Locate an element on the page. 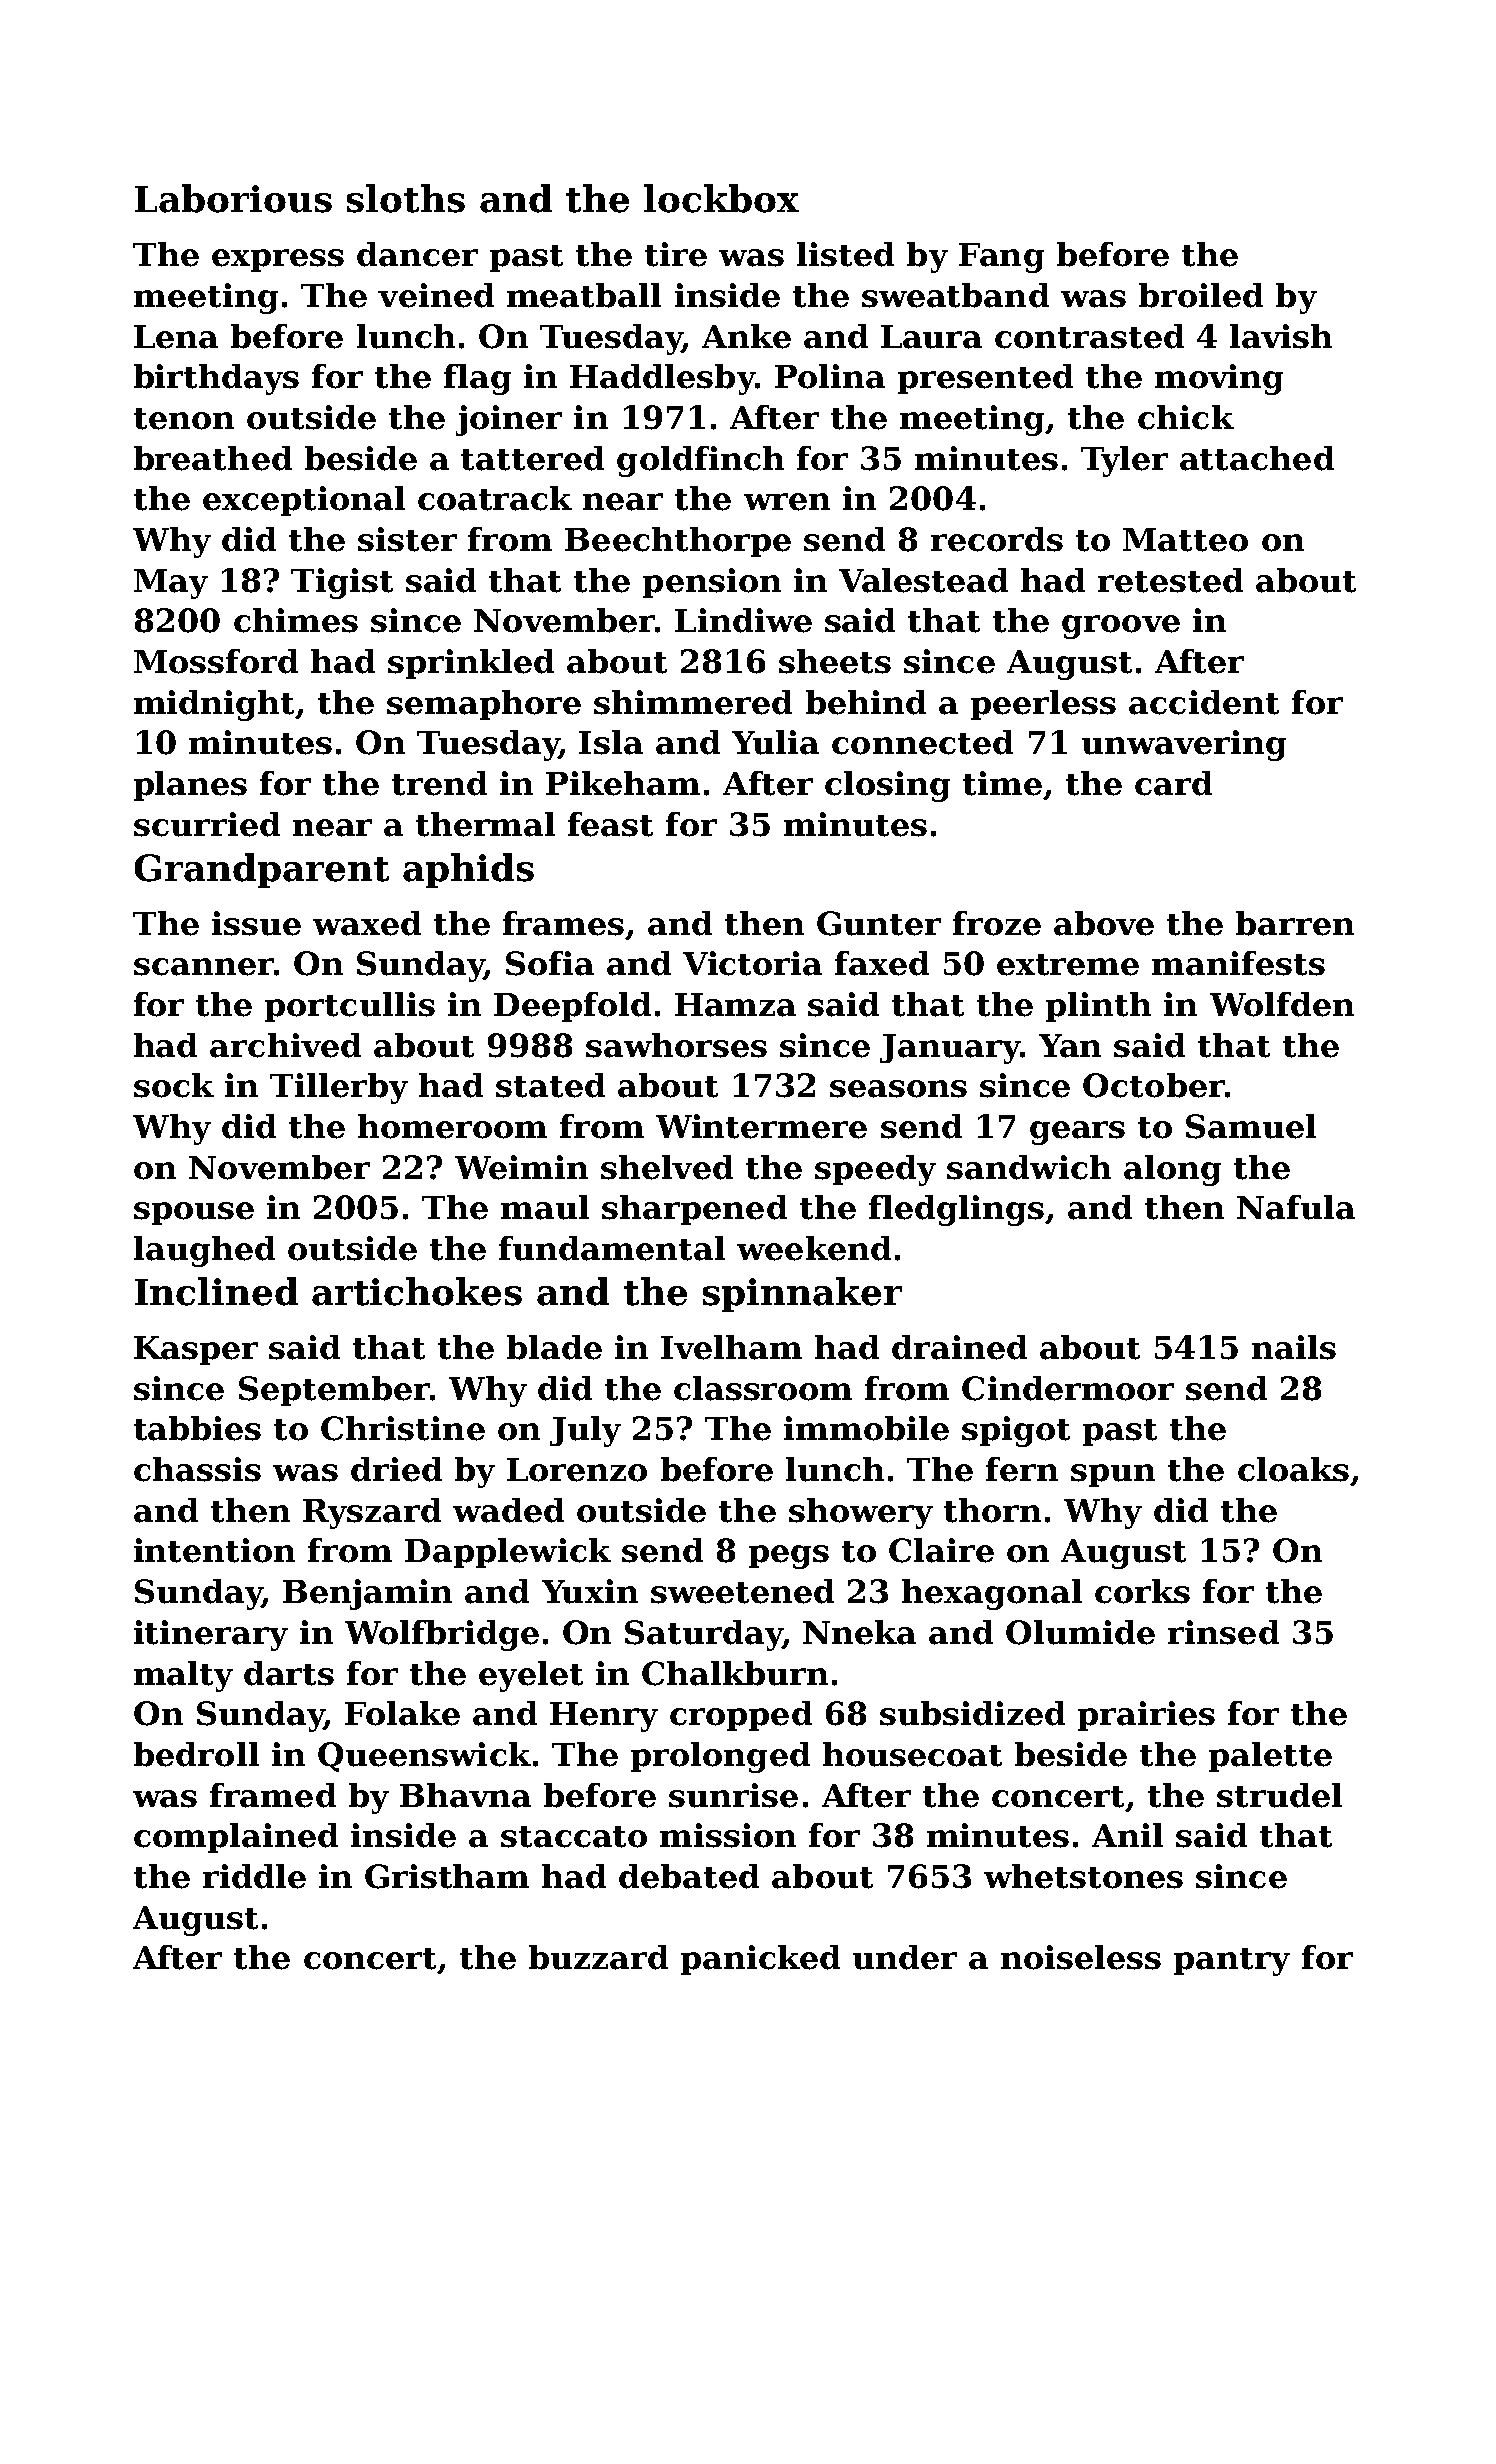  Lena is located at coordinates (176, 337).
